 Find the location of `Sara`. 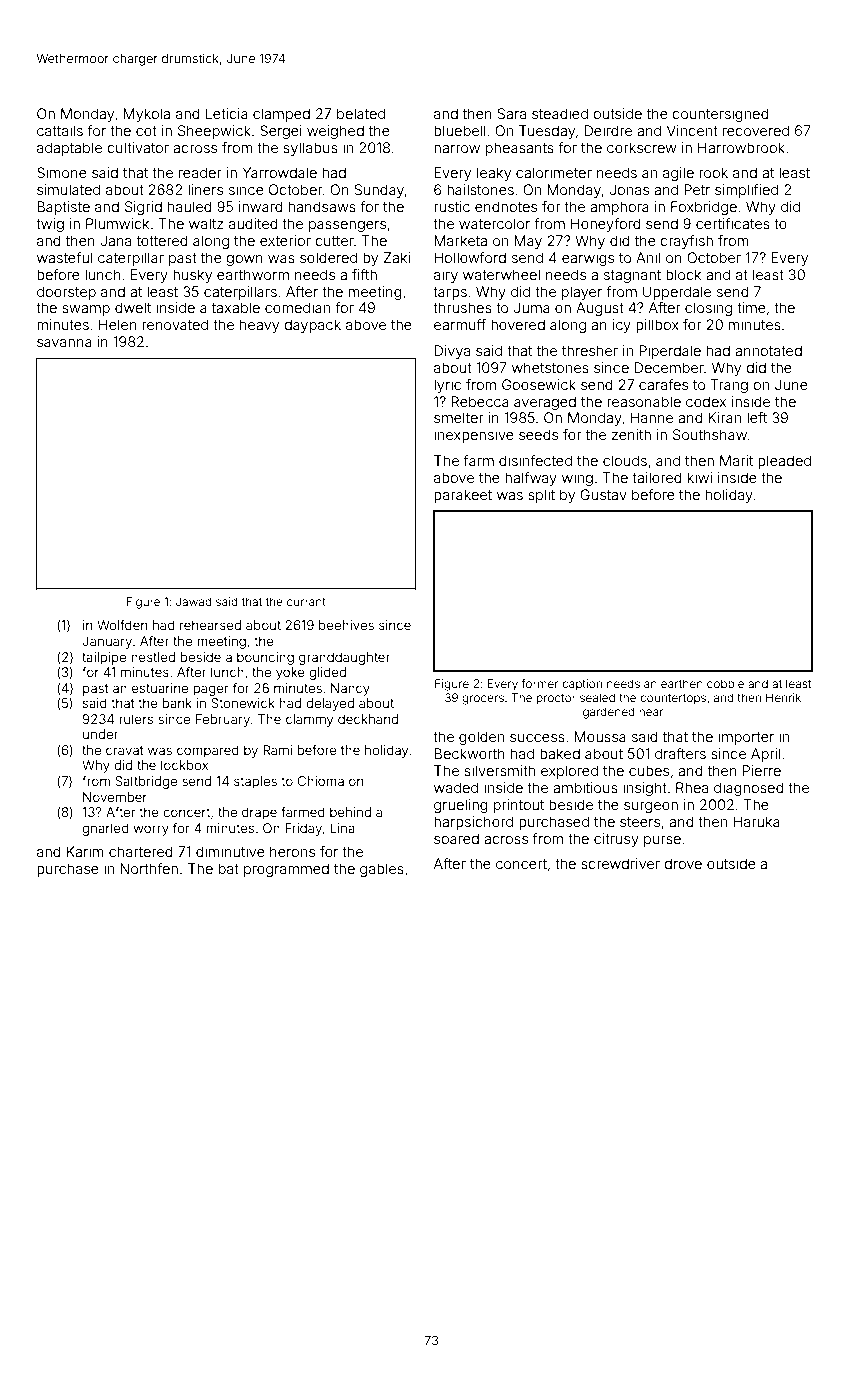

Sara is located at coordinates (511, 113).
